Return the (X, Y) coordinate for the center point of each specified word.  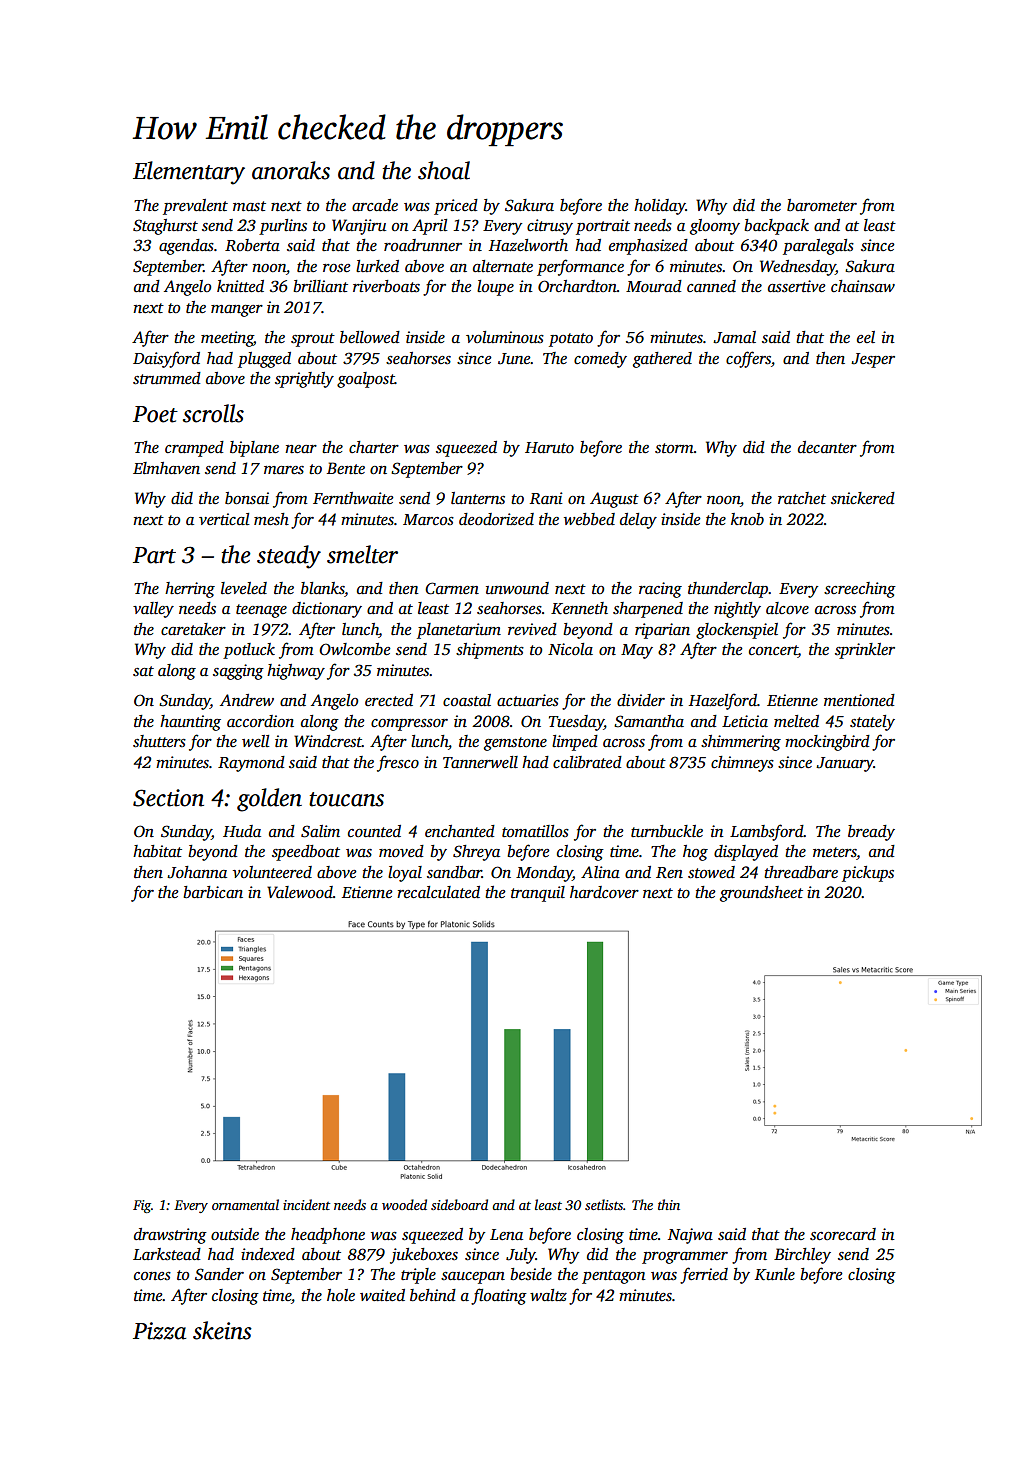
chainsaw (863, 286)
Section (168, 798)
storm (674, 448)
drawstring (170, 1236)
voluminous (505, 337)
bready (871, 833)
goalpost (366, 380)
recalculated (438, 892)
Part (154, 555)
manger (237, 311)
